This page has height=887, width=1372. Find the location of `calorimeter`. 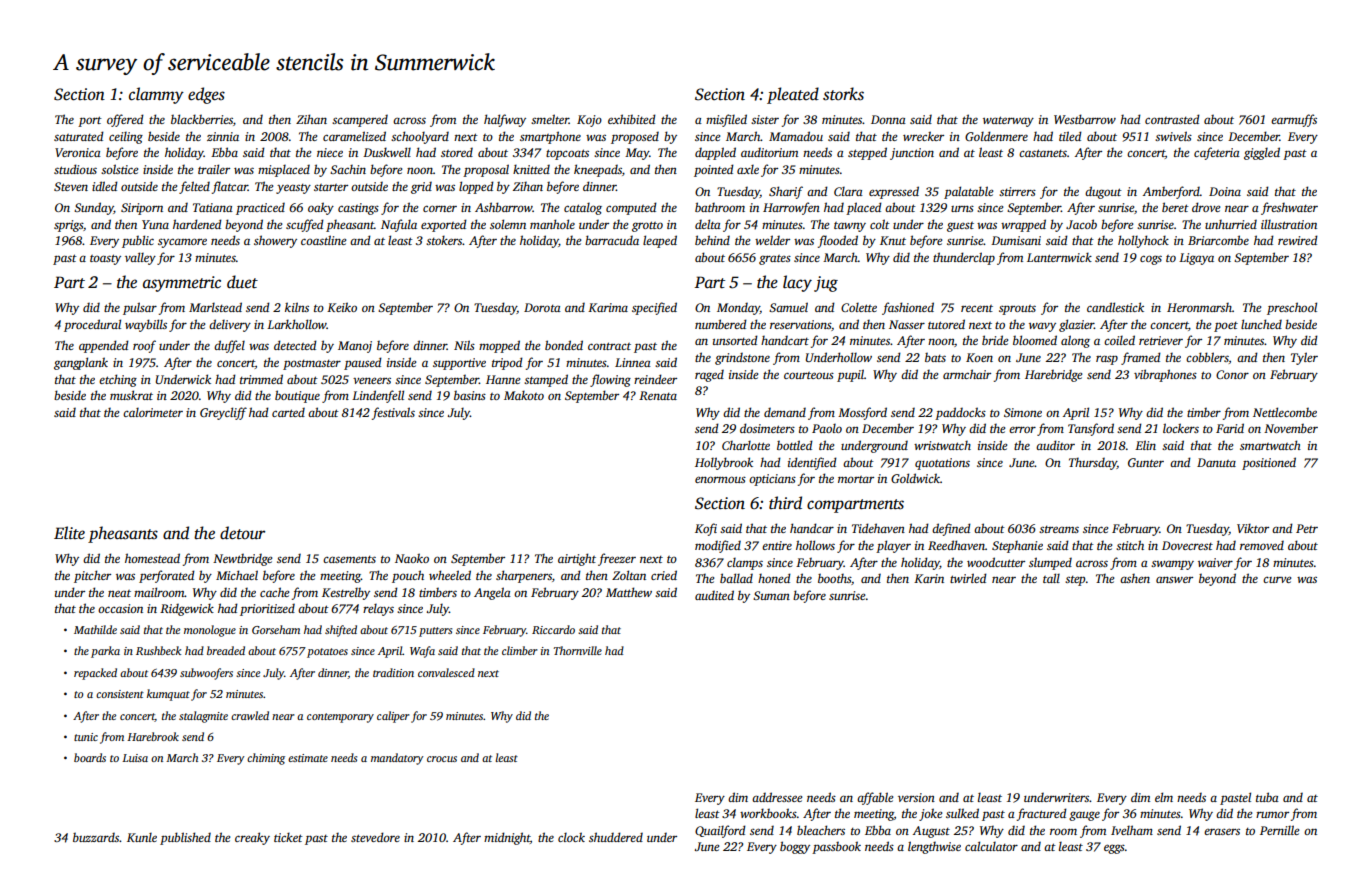

calorimeter is located at coordinates (153, 412).
